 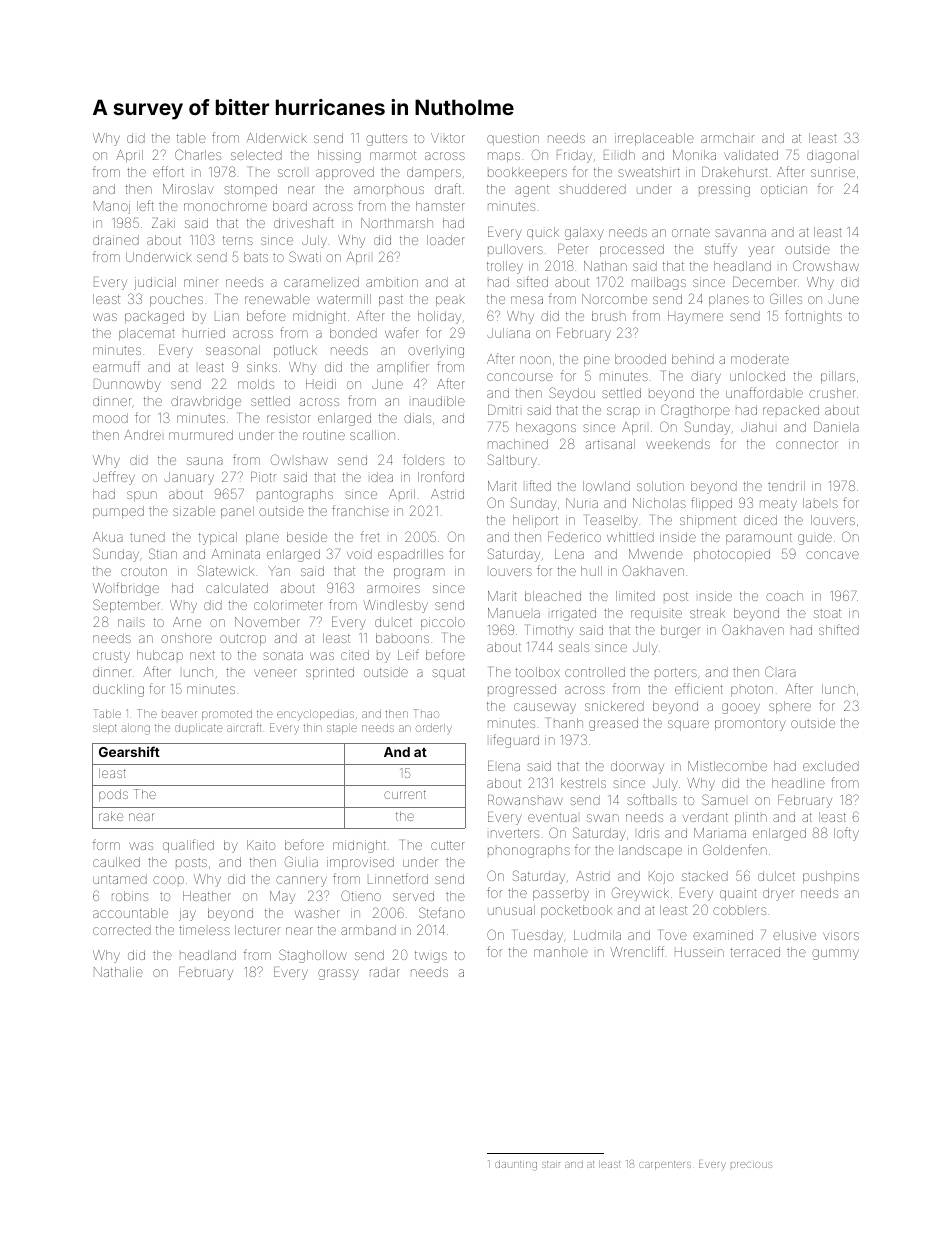 What do you see at coordinates (179, 714) in the image?
I see `beaver` at bounding box center [179, 714].
